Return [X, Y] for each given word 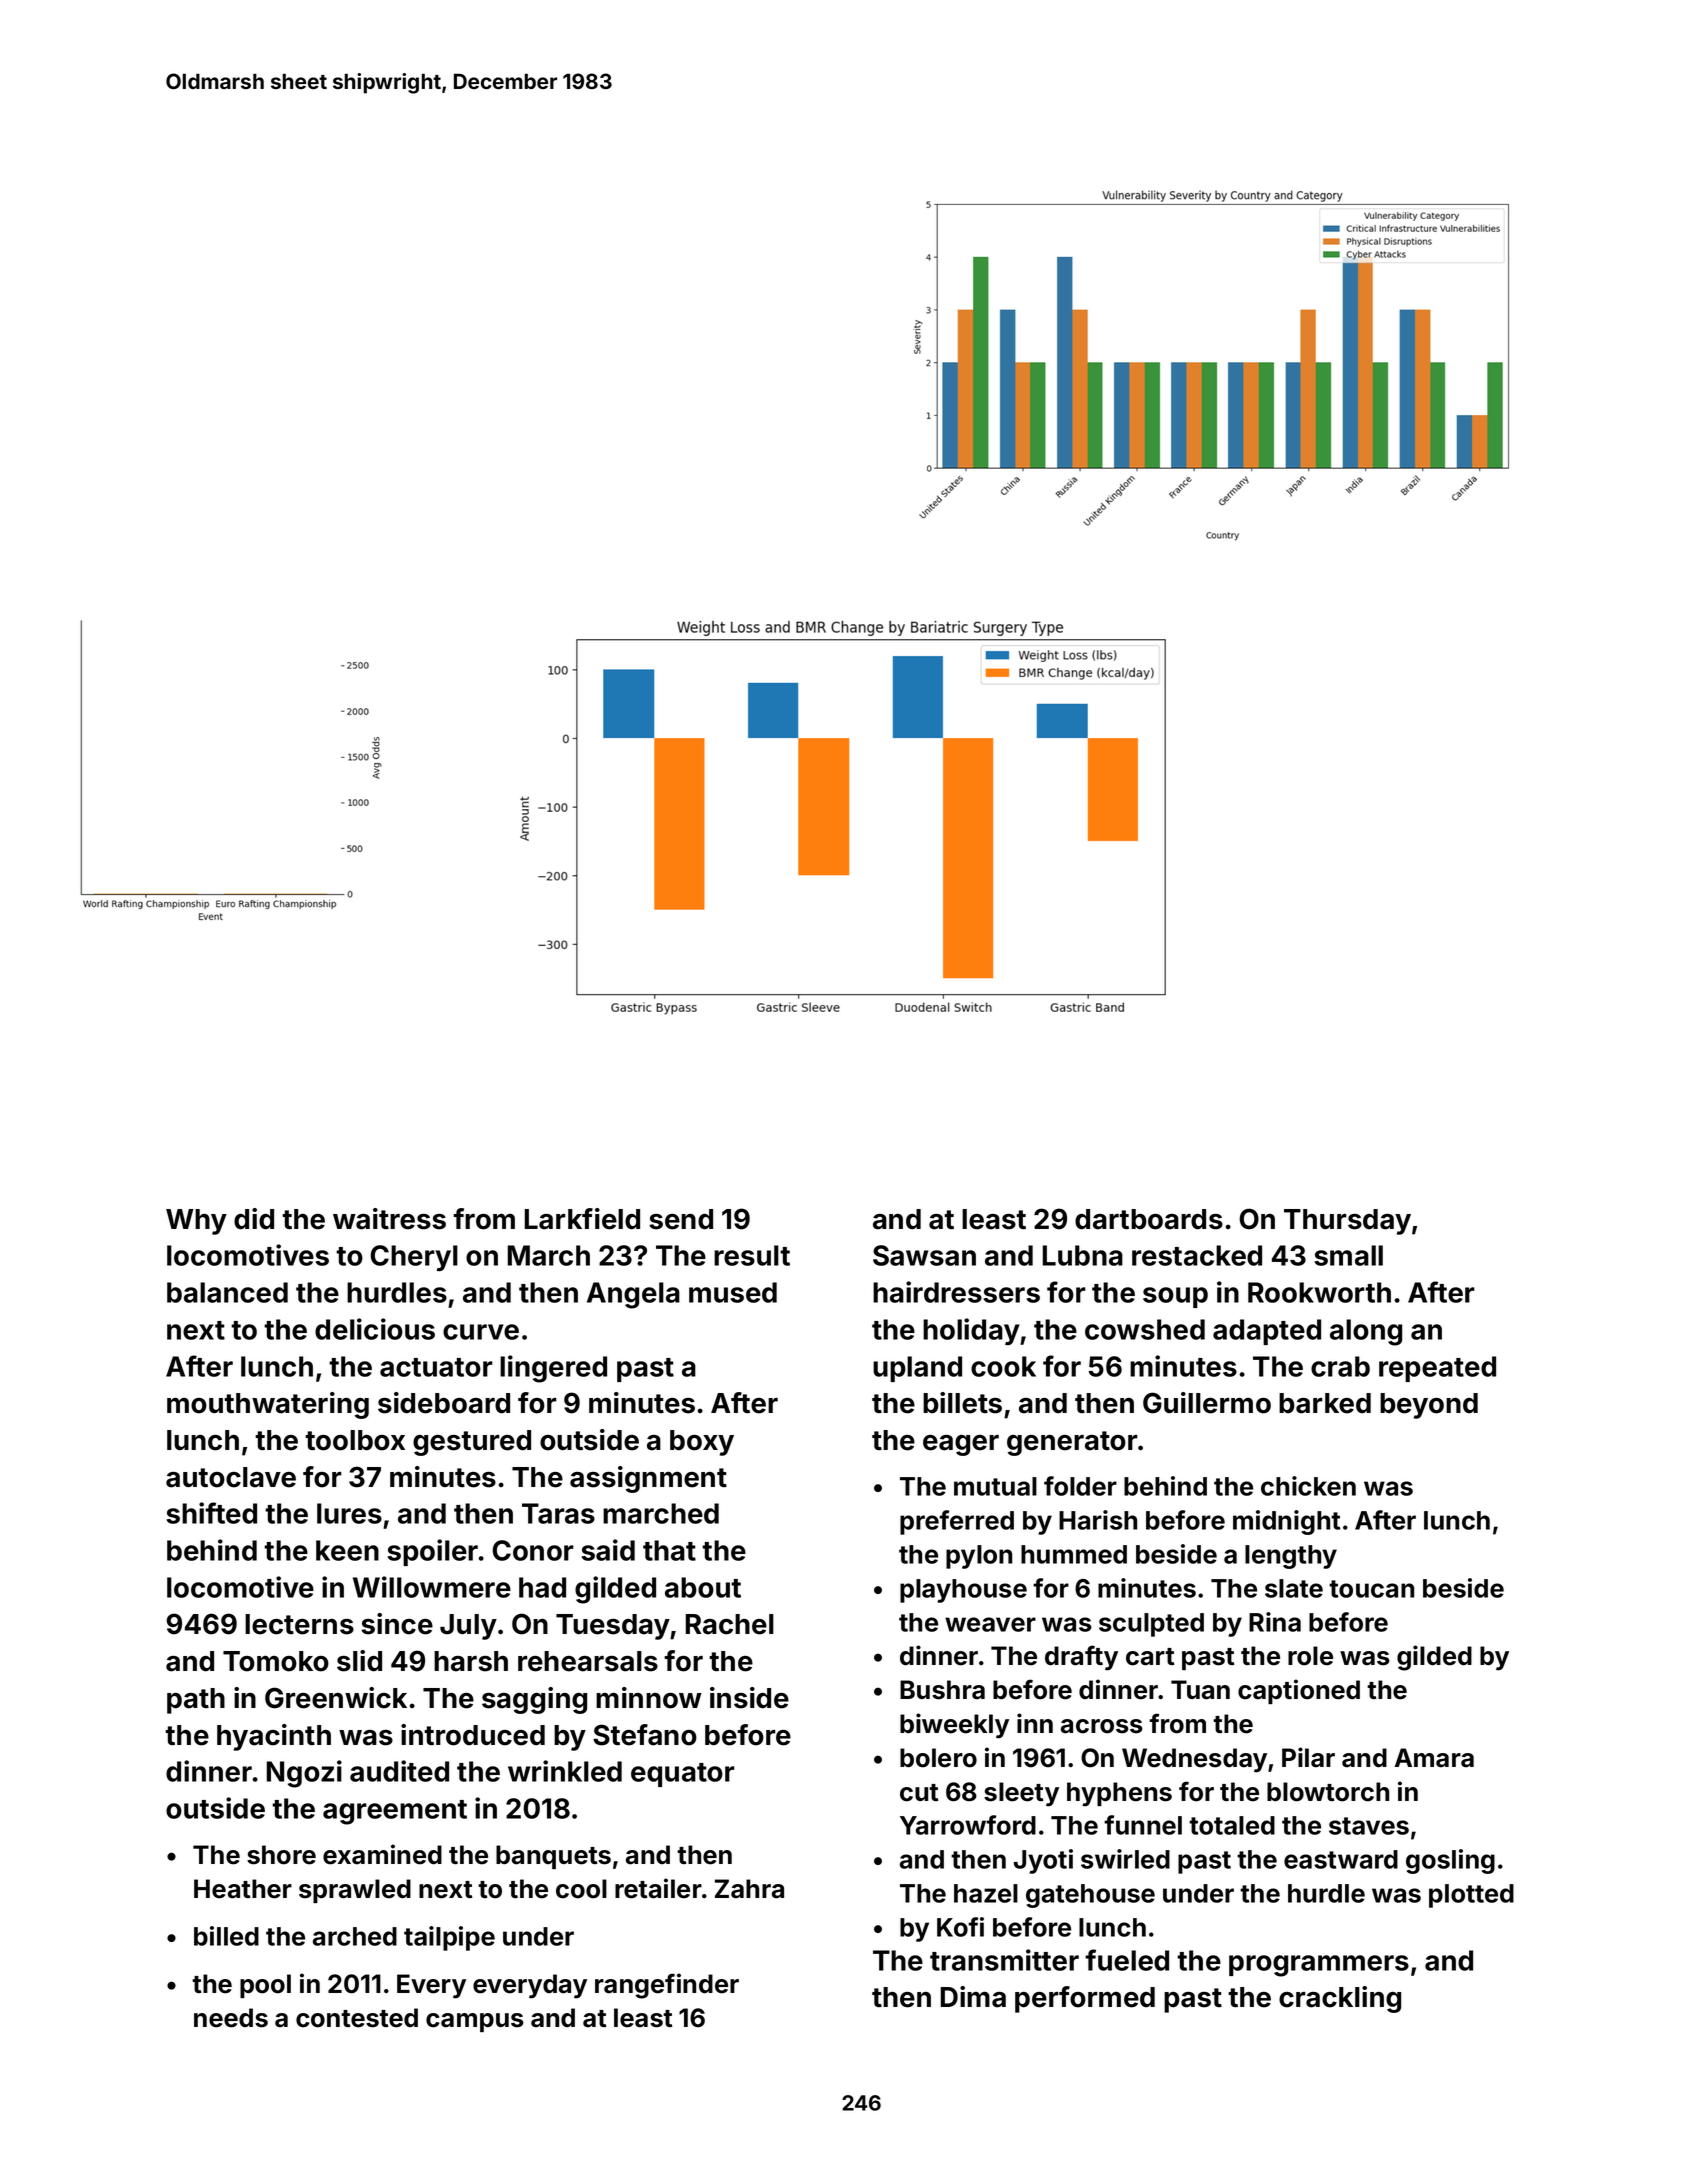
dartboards [1149, 1219]
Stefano [645, 1735]
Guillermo [1207, 1403]
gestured [472, 1443]
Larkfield [582, 1219]
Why [196, 1222]
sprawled [355, 1891]
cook [1003, 1366]
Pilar [1308, 1757]
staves [1369, 1826]
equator [683, 1775]
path [196, 1701]
